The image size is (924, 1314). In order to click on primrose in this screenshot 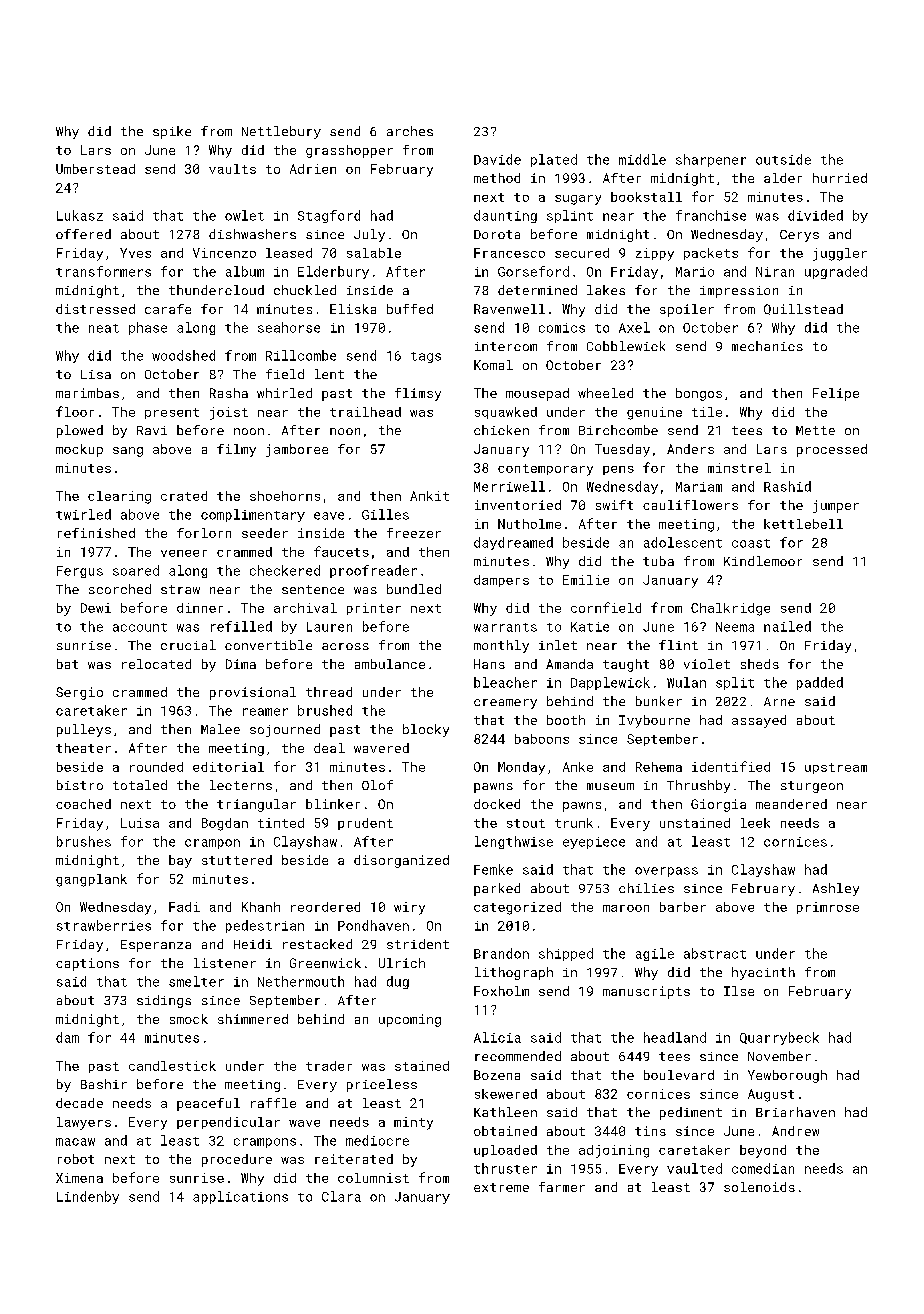, I will do `click(828, 908)`.
